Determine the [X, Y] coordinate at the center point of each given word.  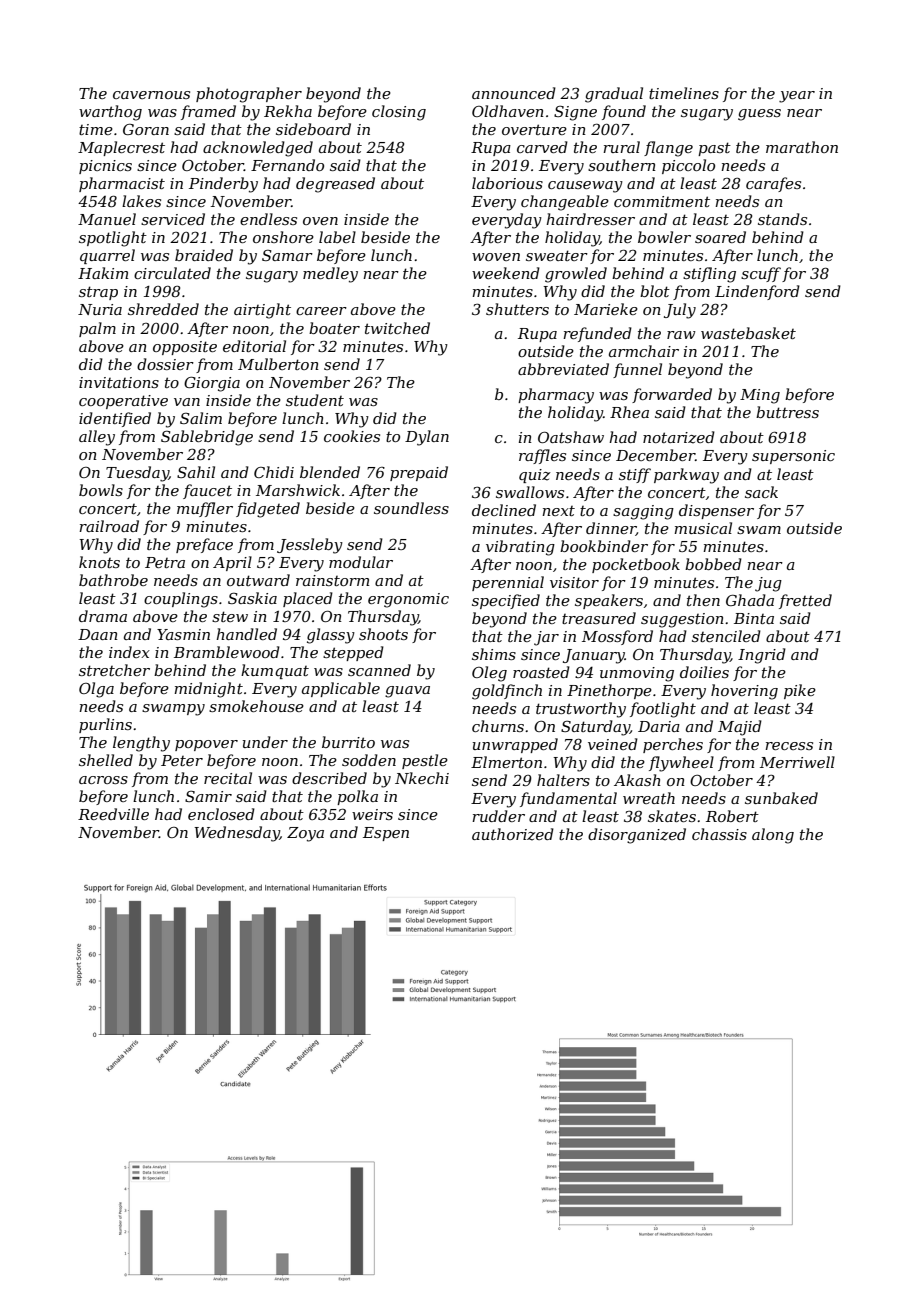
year [797, 97]
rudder [498, 816]
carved [542, 147]
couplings [181, 600]
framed [208, 112]
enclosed [221, 814]
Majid [740, 728]
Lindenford [757, 292]
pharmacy [556, 396]
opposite [185, 348]
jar [546, 638]
